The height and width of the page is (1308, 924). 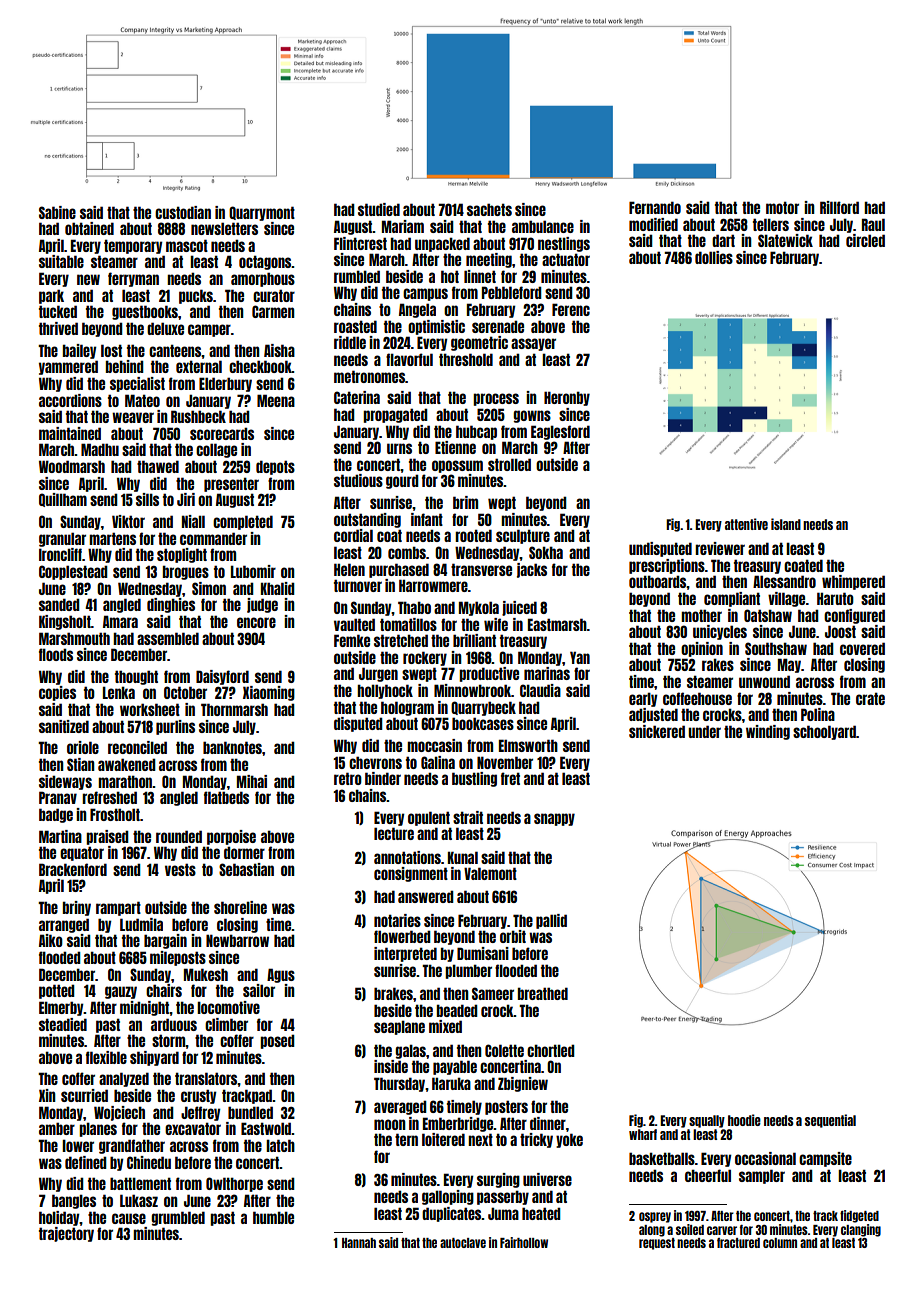 What do you see at coordinates (164, 990) in the page?
I see `chairs` at bounding box center [164, 990].
